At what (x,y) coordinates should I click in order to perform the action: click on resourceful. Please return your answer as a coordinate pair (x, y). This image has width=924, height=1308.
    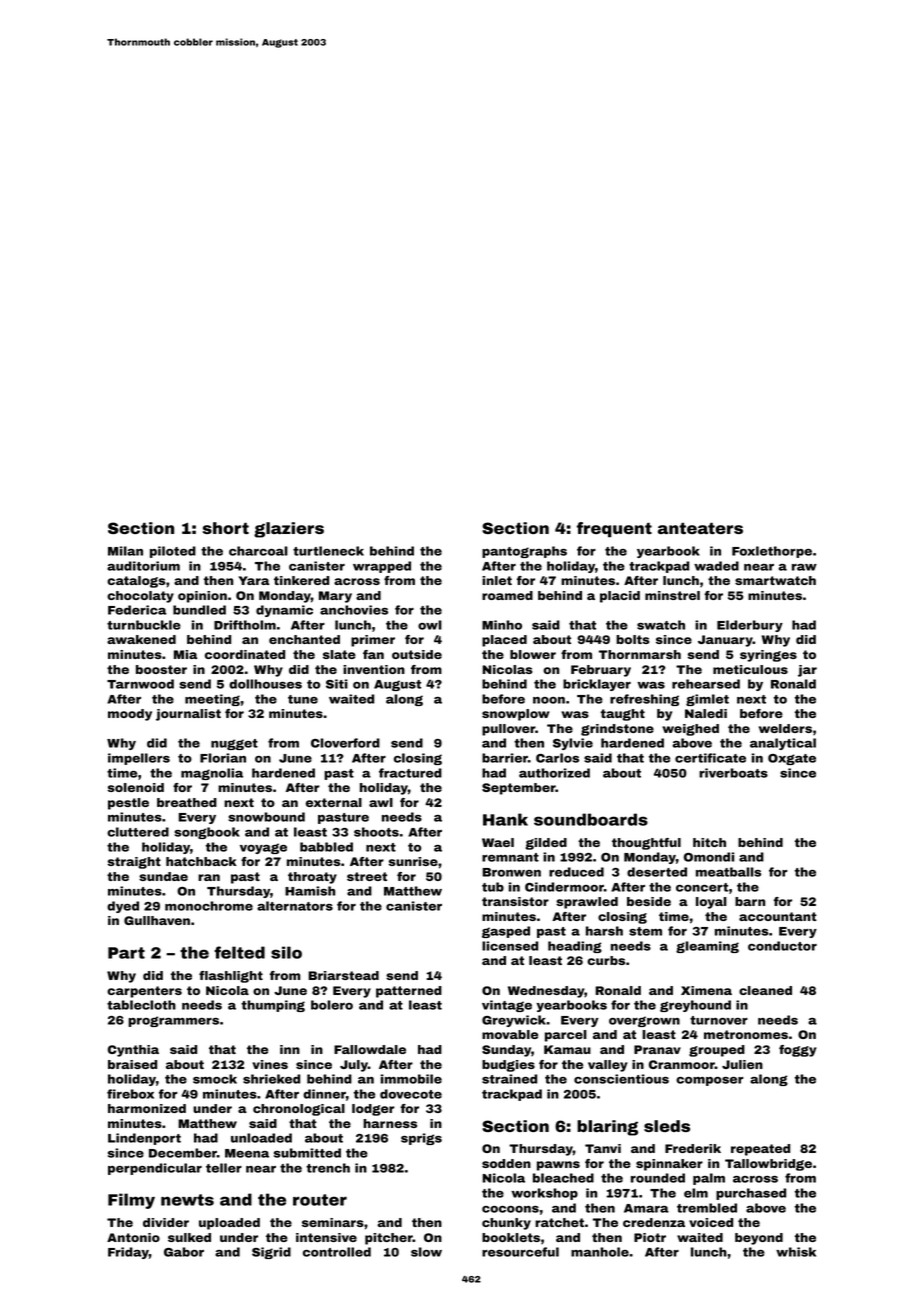
    Looking at the image, I should click on (520, 1252).
